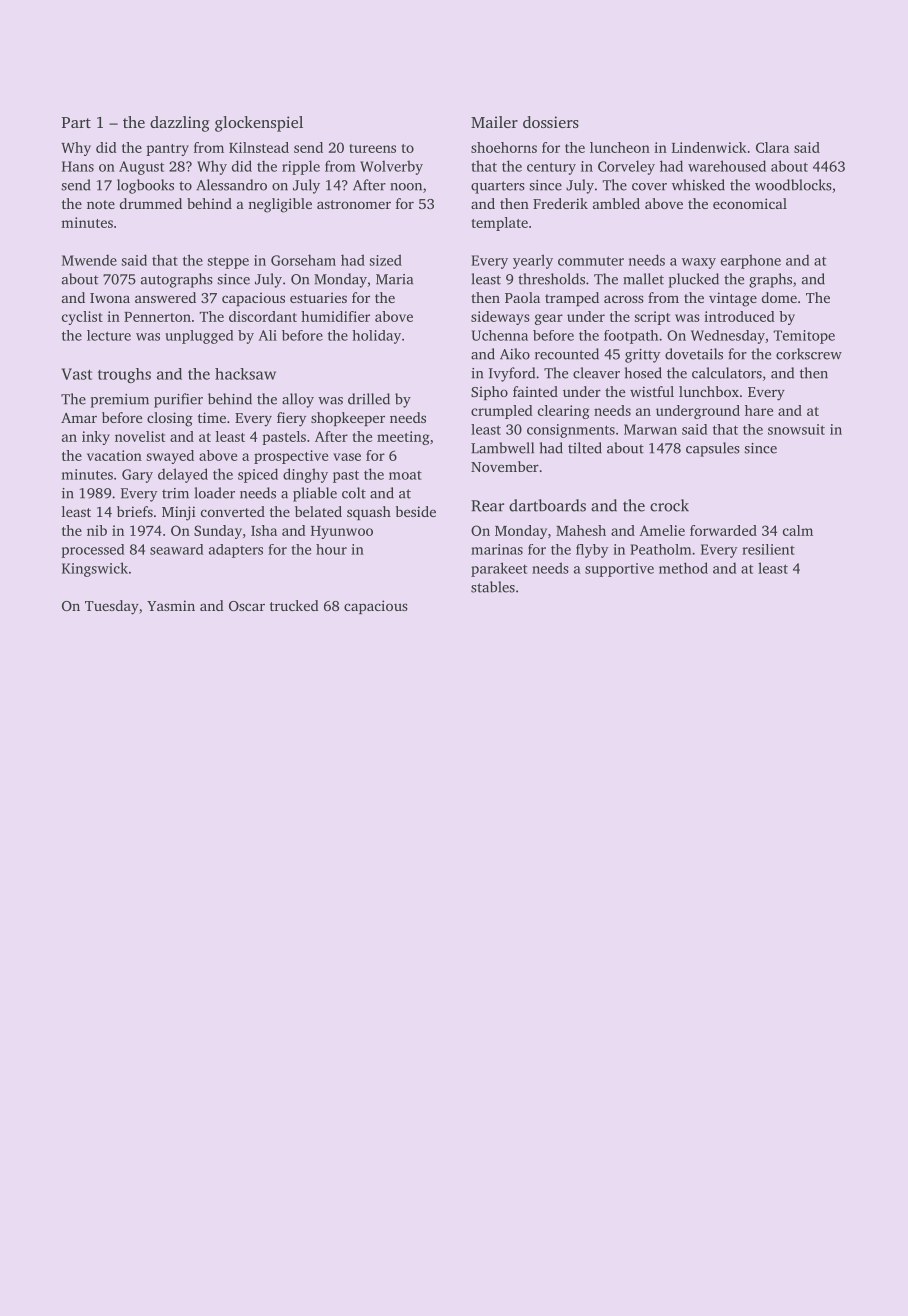 The width and height of the screenshot is (908, 1316). I want to click on noon, so click(406, 187).
